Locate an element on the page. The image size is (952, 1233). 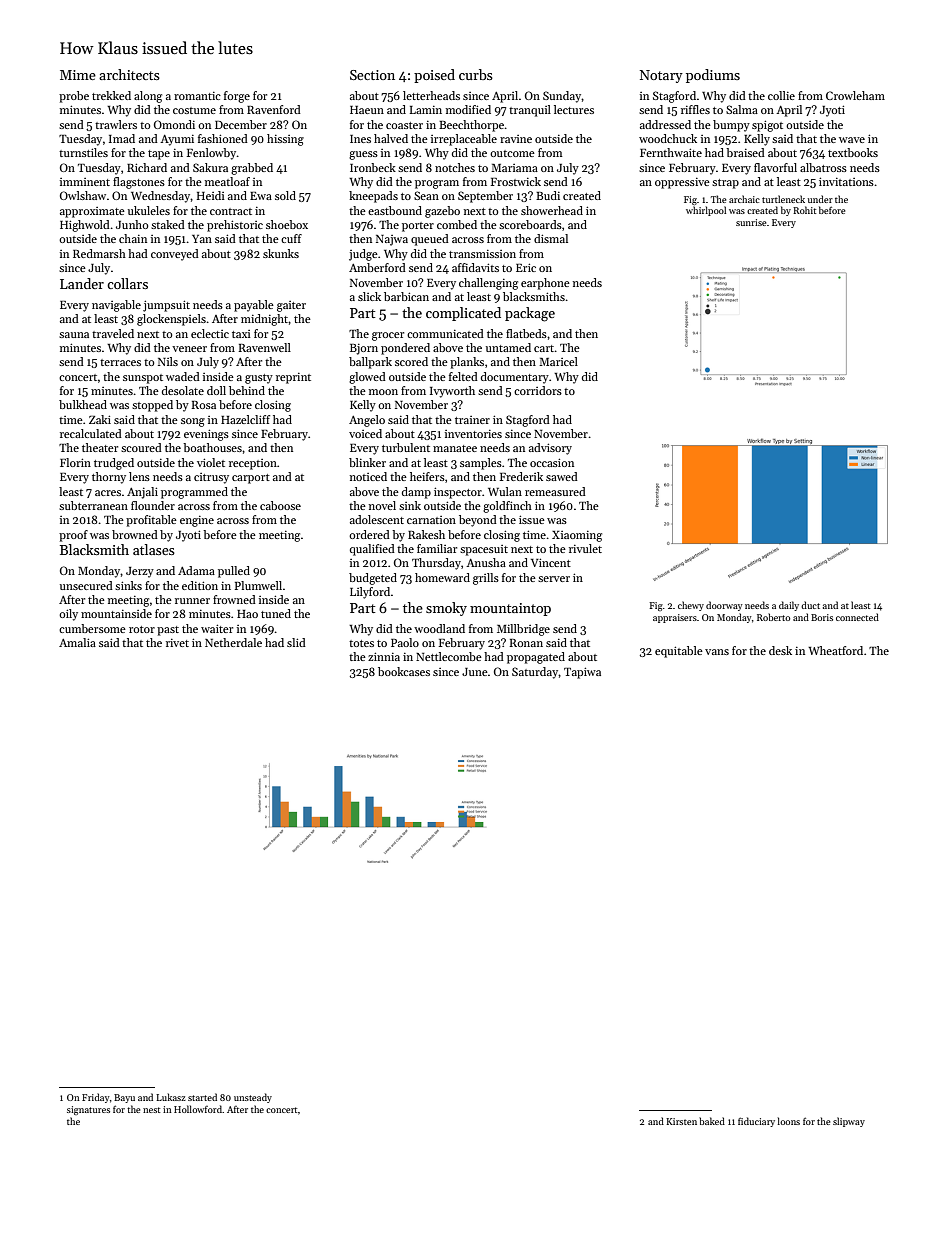
Rohit is located at coordinates (804, 210).
